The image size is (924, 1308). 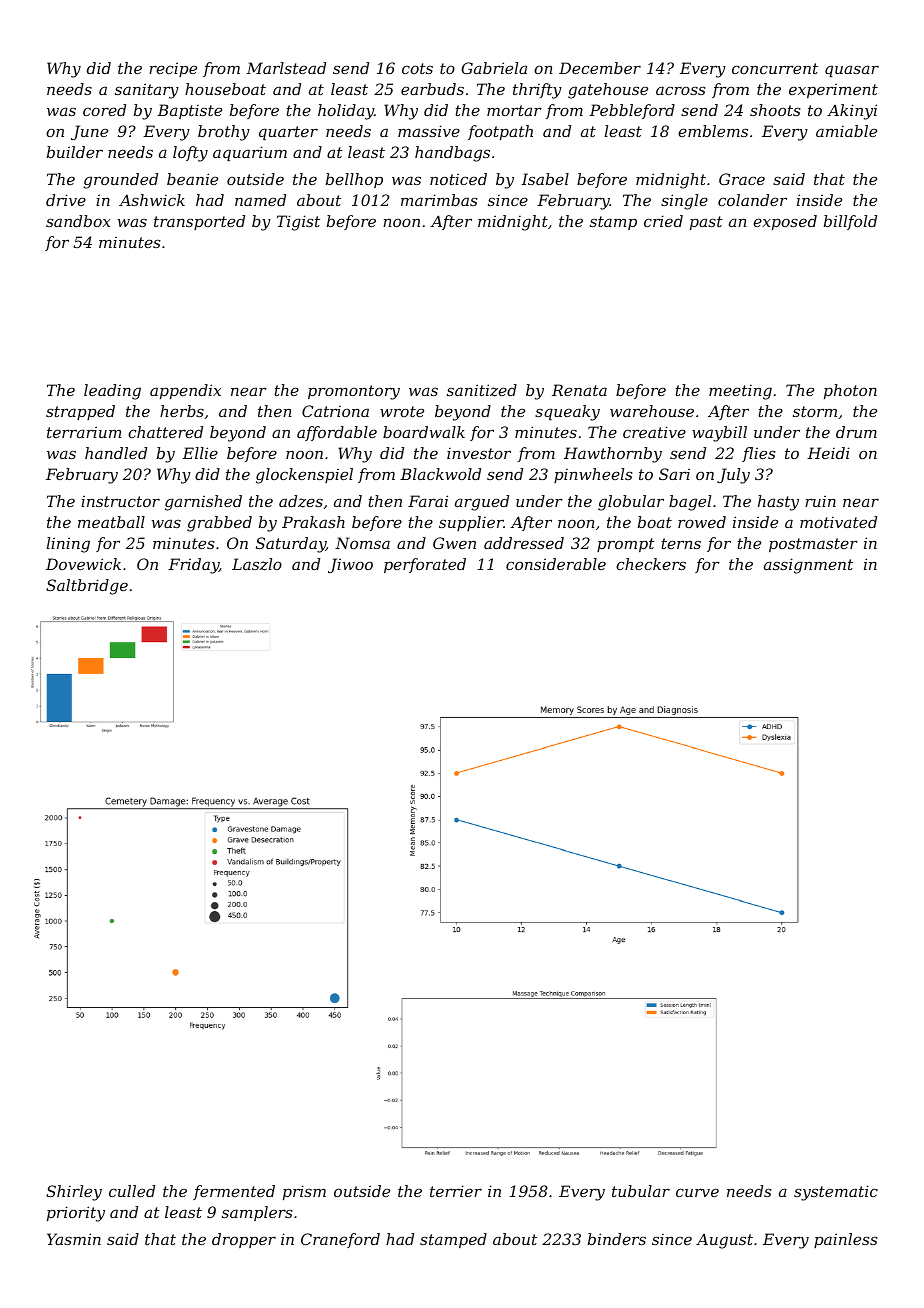 What do you see at coordinates (456, 1191) in the page?
I see `terrier` at bounding box center [456, 1191].
